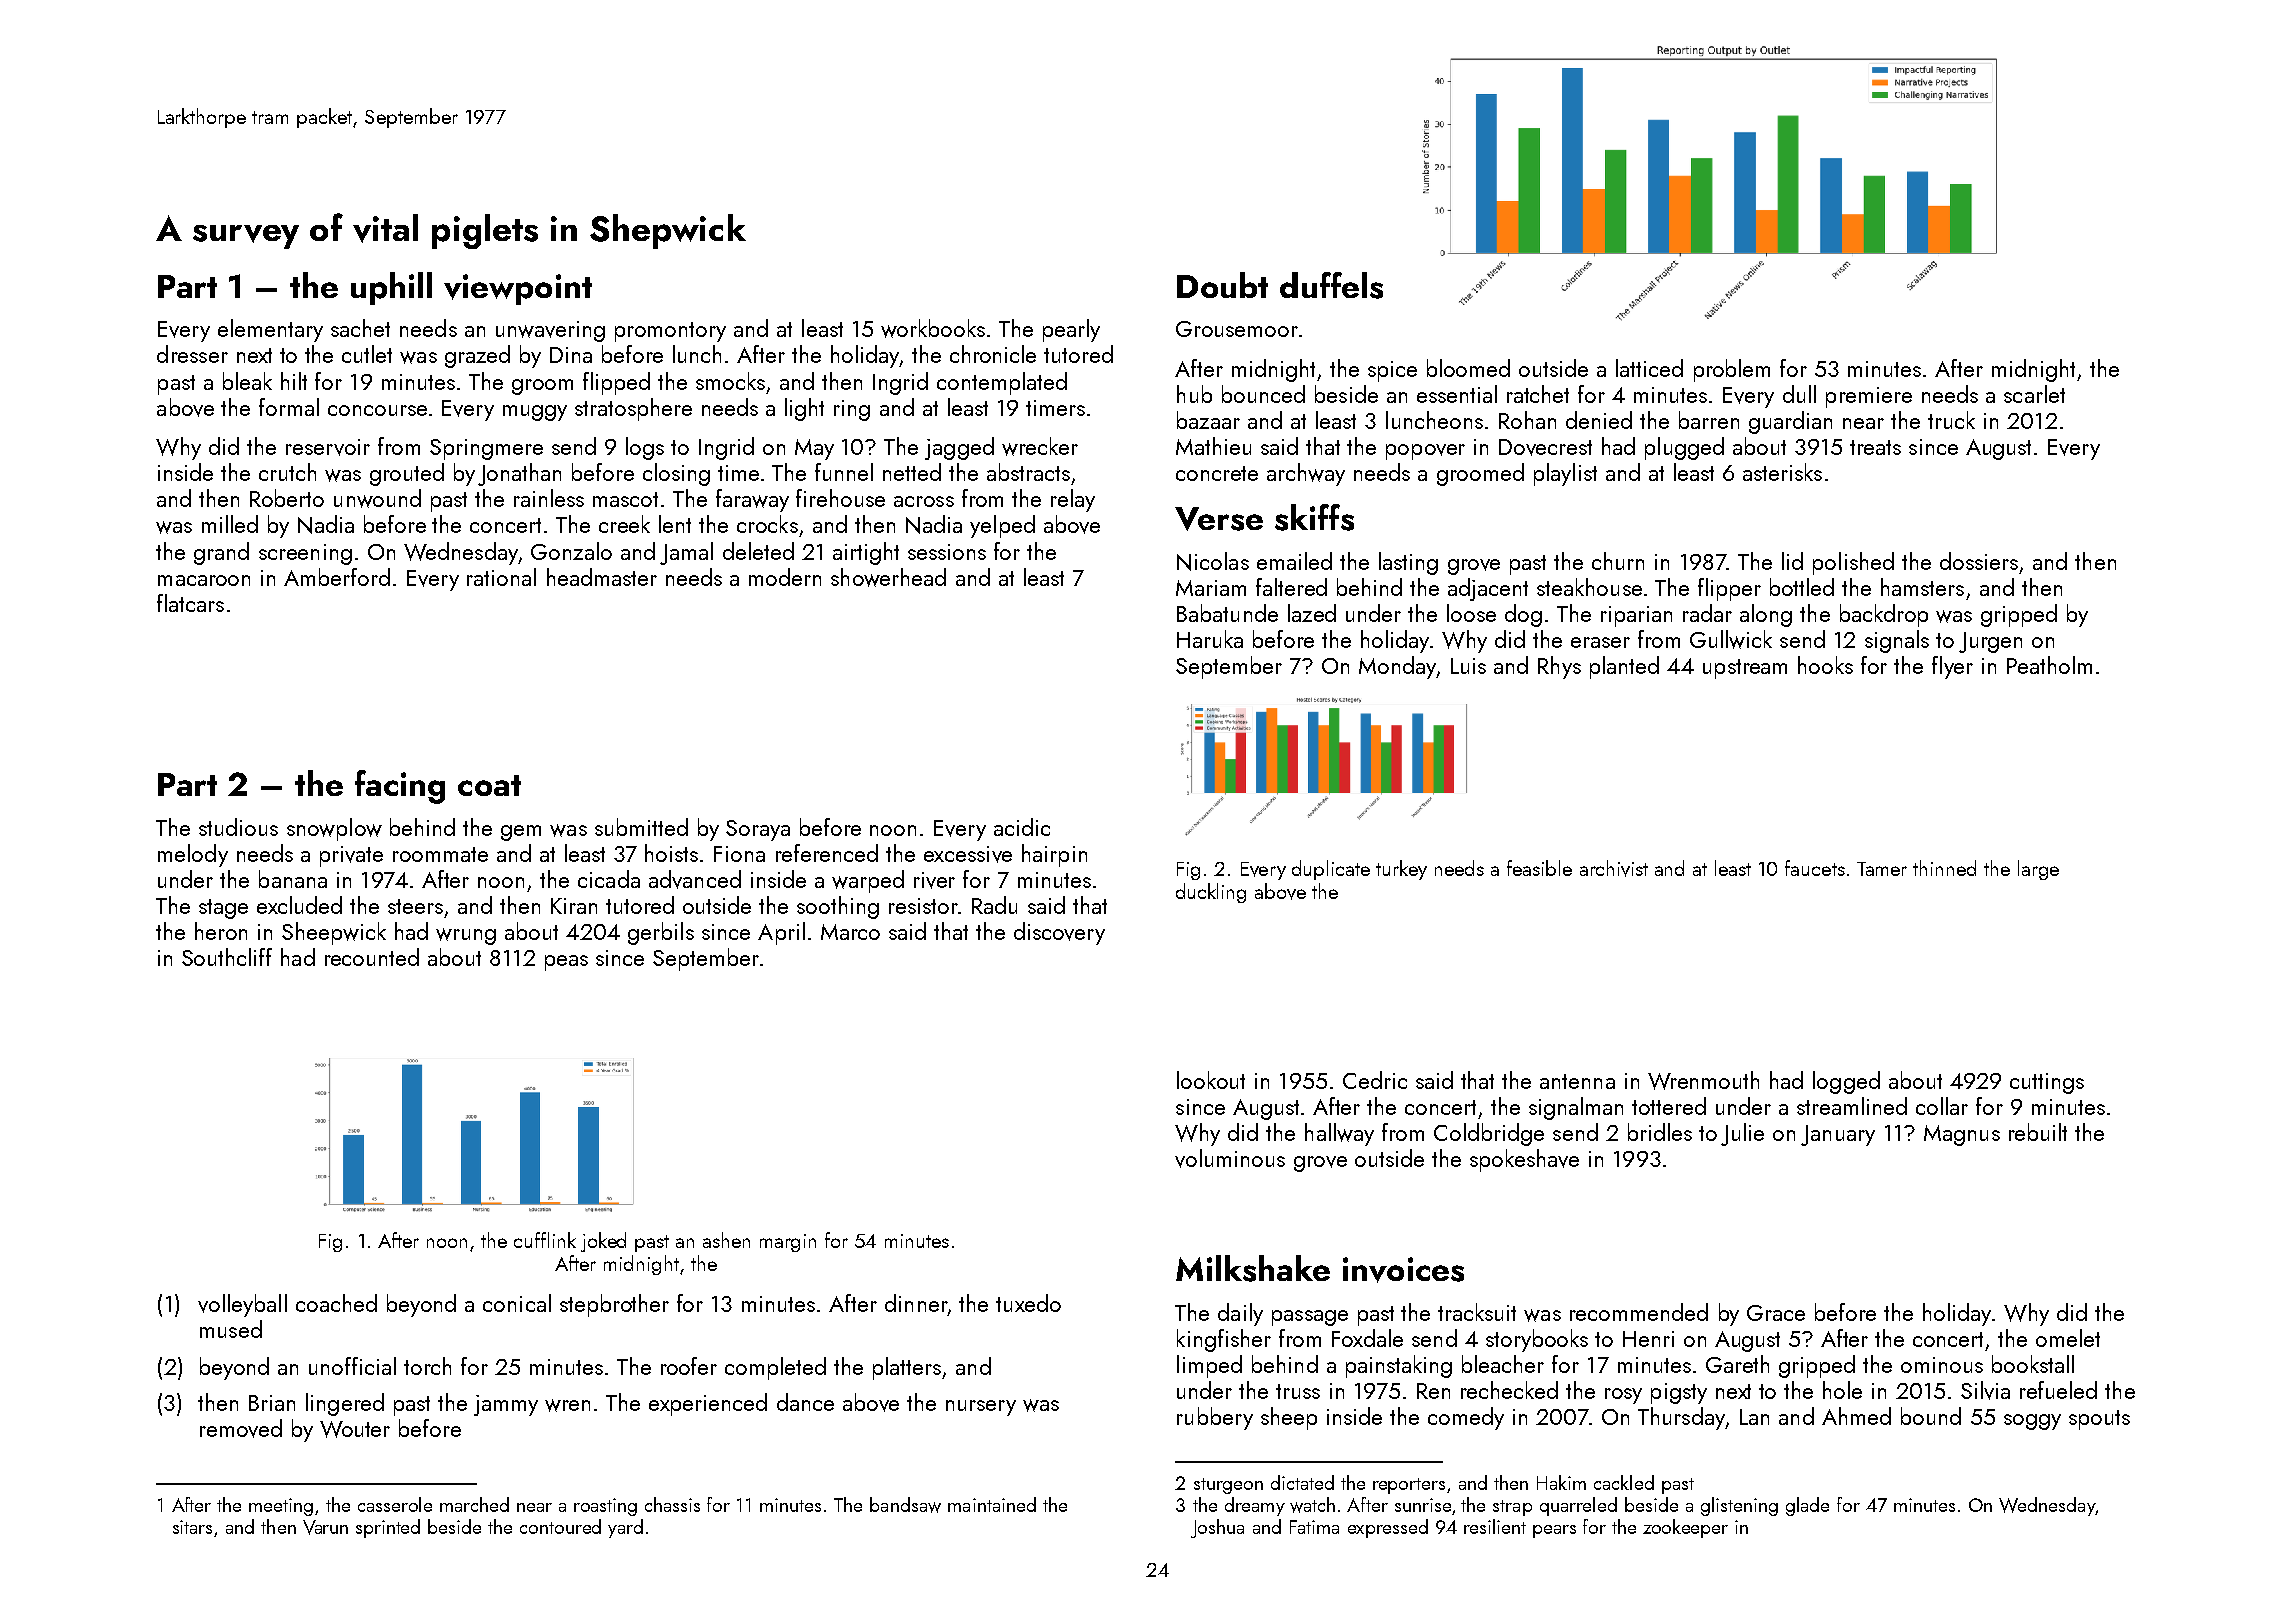 This screenshot has width=2292, height=1620. I want to click on glade, so click(1807, 1506).
